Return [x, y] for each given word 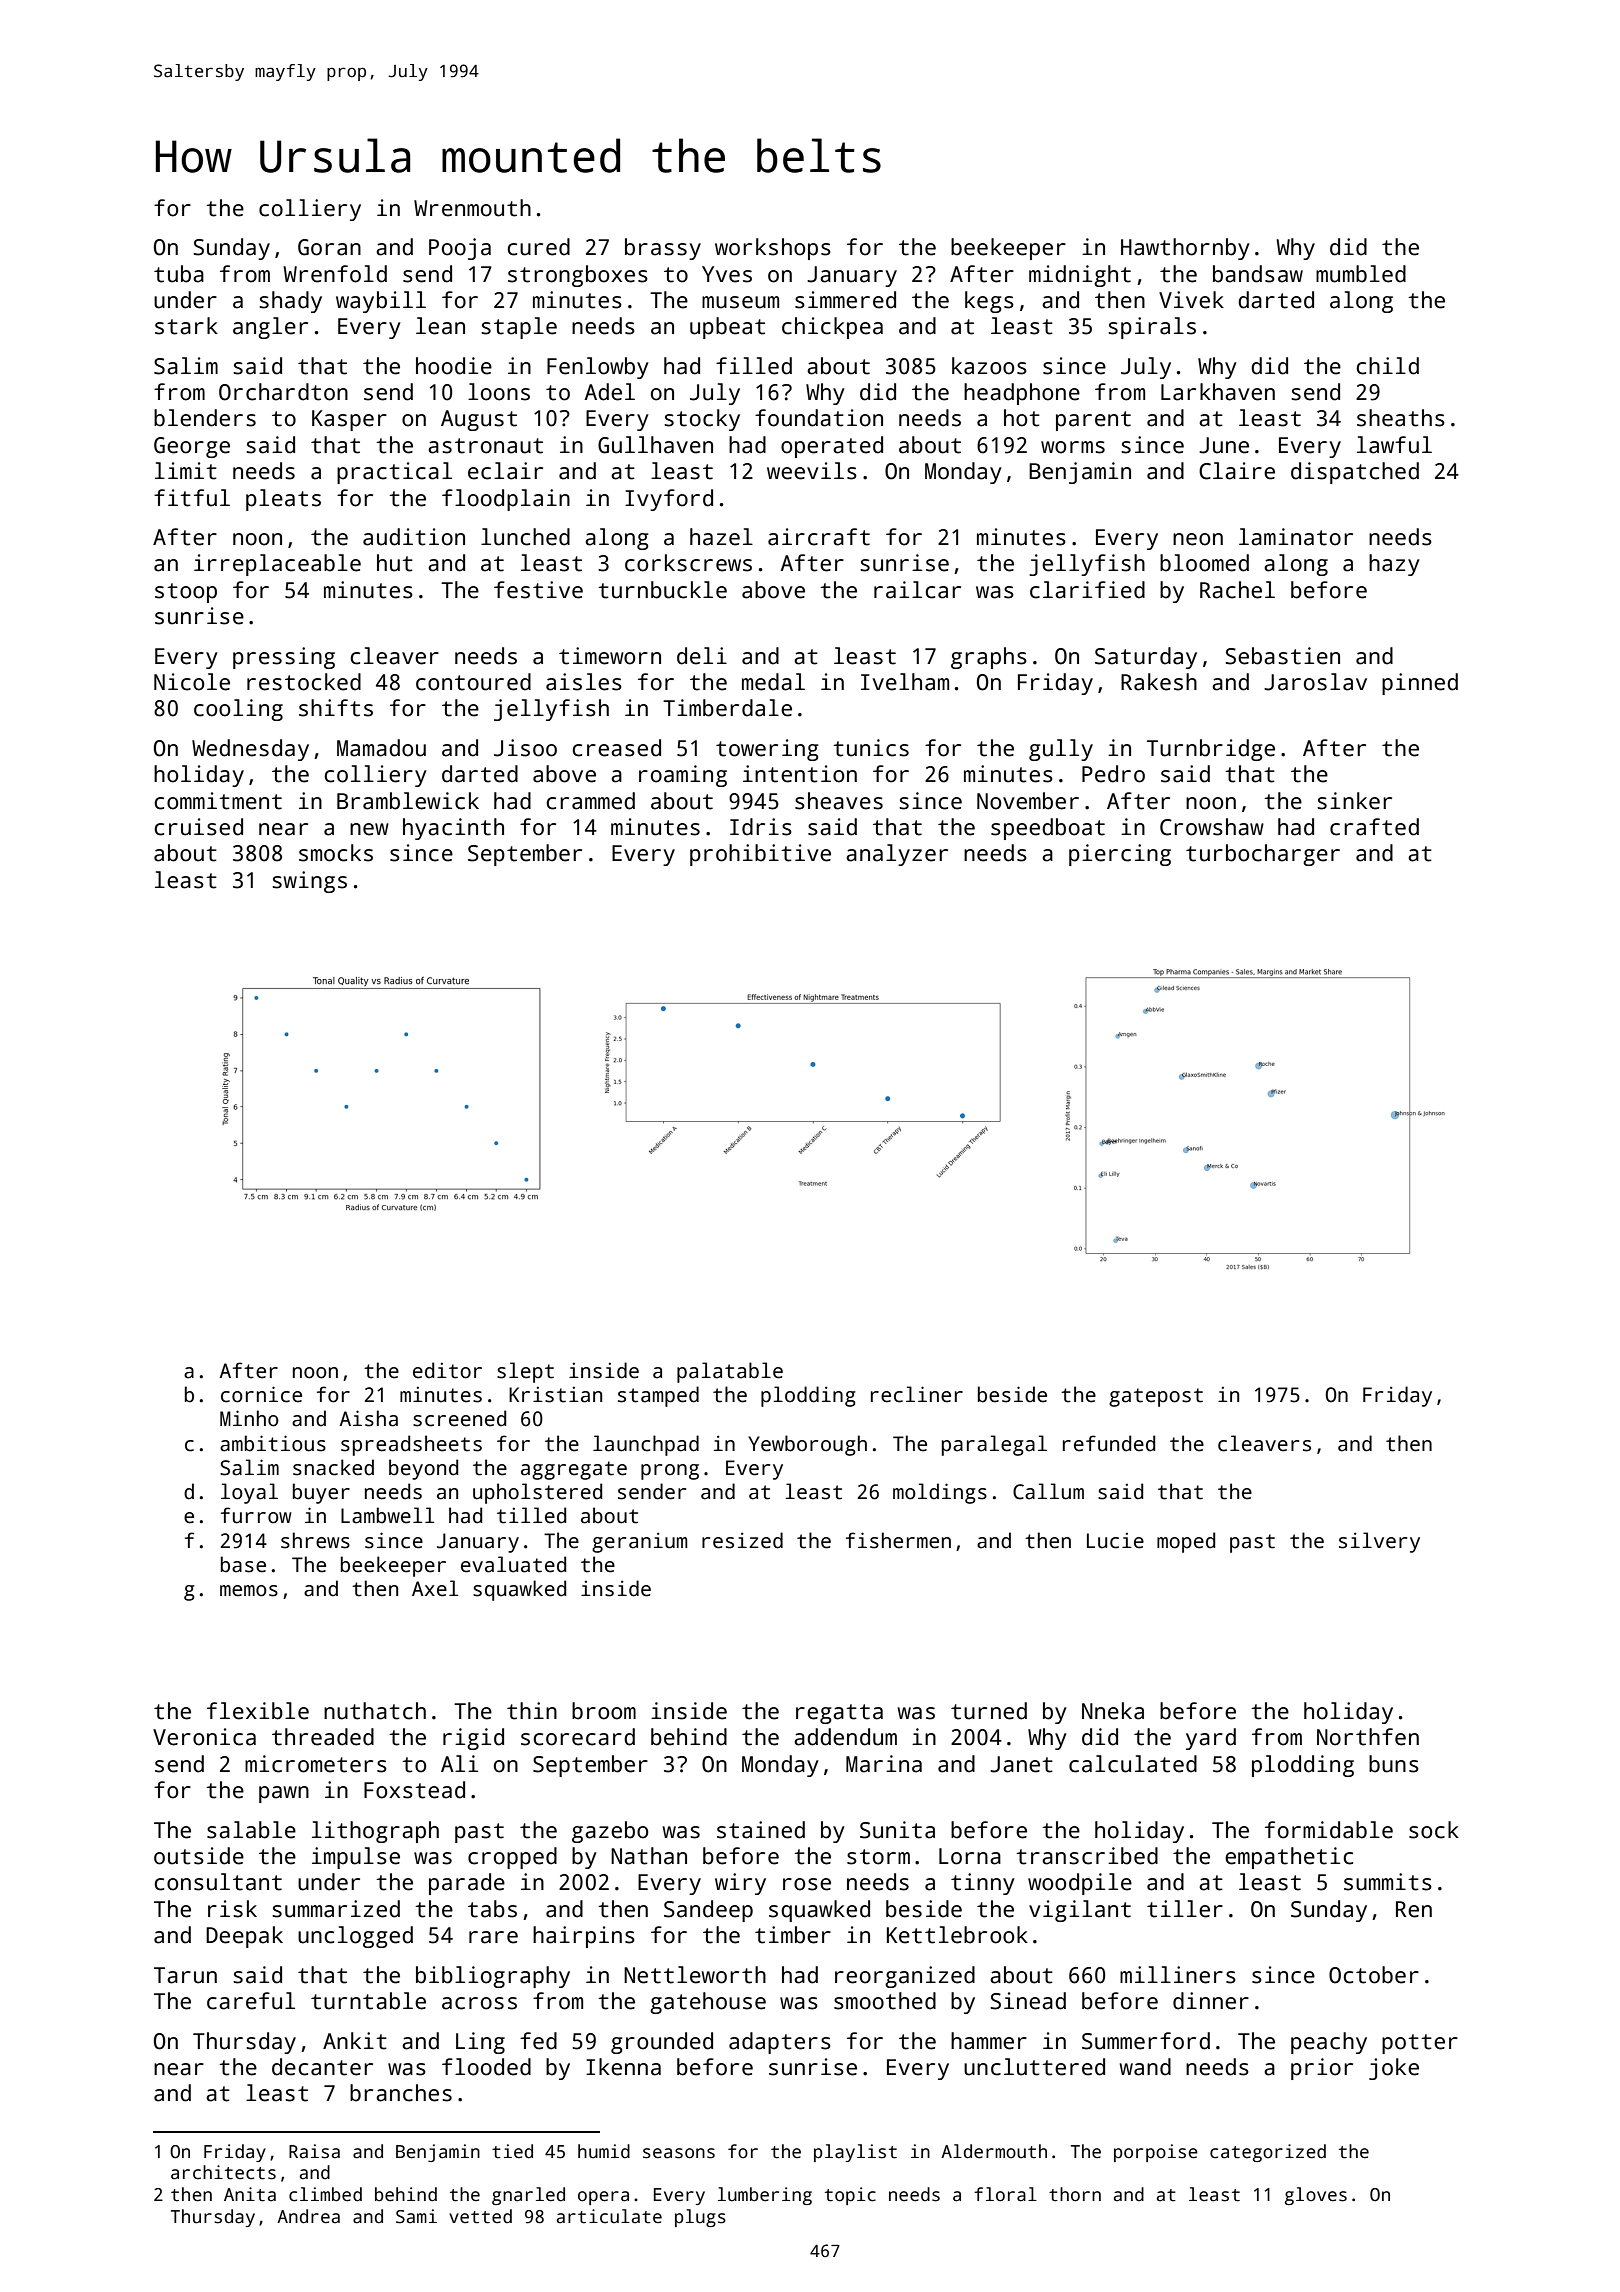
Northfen [1368, 1737]
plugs [700, 2218]
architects [223, 2172]
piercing [1120, 855]
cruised [198, 827]
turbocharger [1263, 855]
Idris [761, 827]
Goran [329, 247]
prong [670, 1472]
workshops [773, 249]
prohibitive [760, 855]
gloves [1316, 2196]
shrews [315, 1540]
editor [447, 1370]
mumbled [1361, 274]
